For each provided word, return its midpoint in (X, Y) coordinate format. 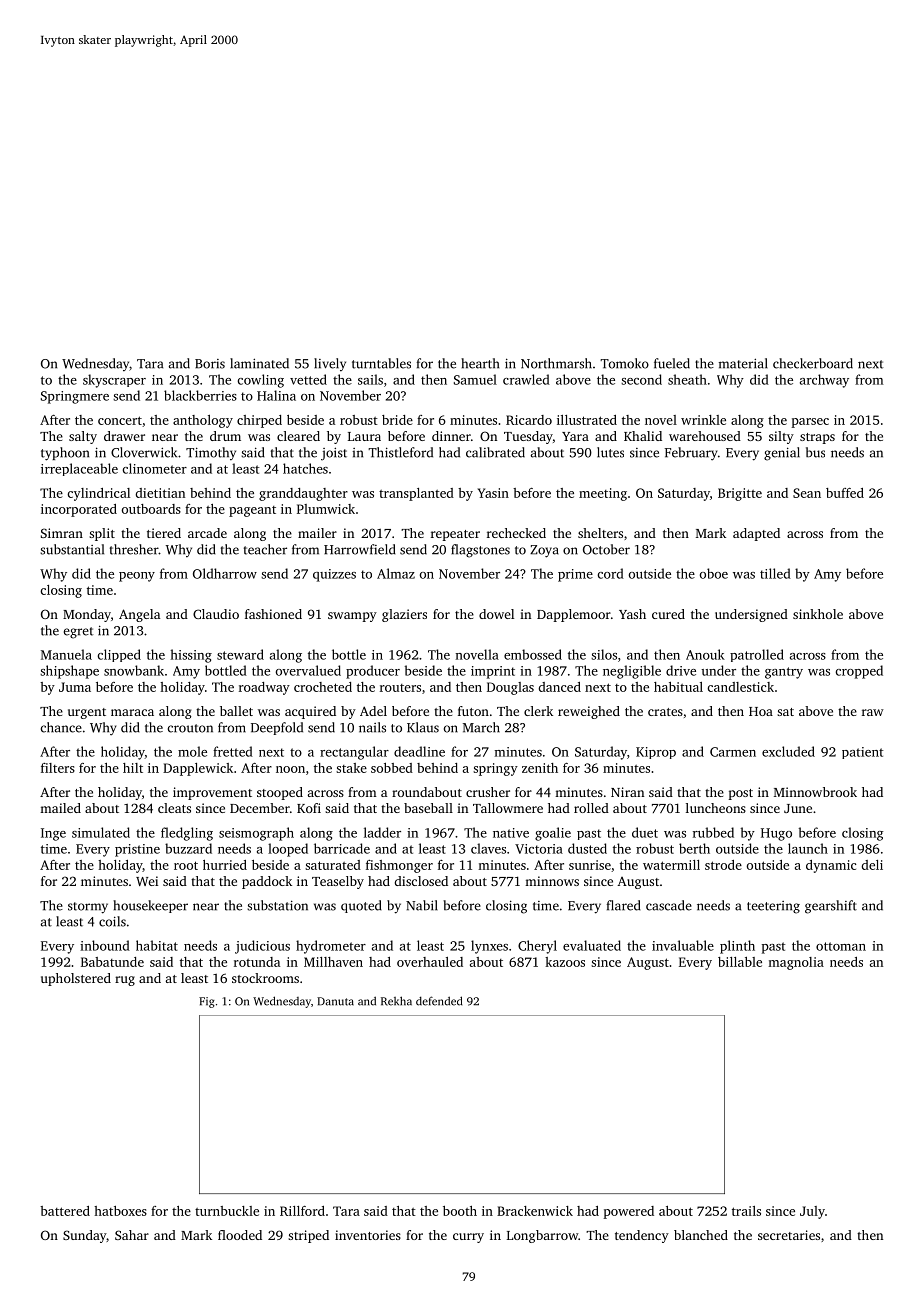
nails (372, 727)
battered (65, 1211)
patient (863, 753)
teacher (265, 549)
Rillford (302, 1211)
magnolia (796, 963)
